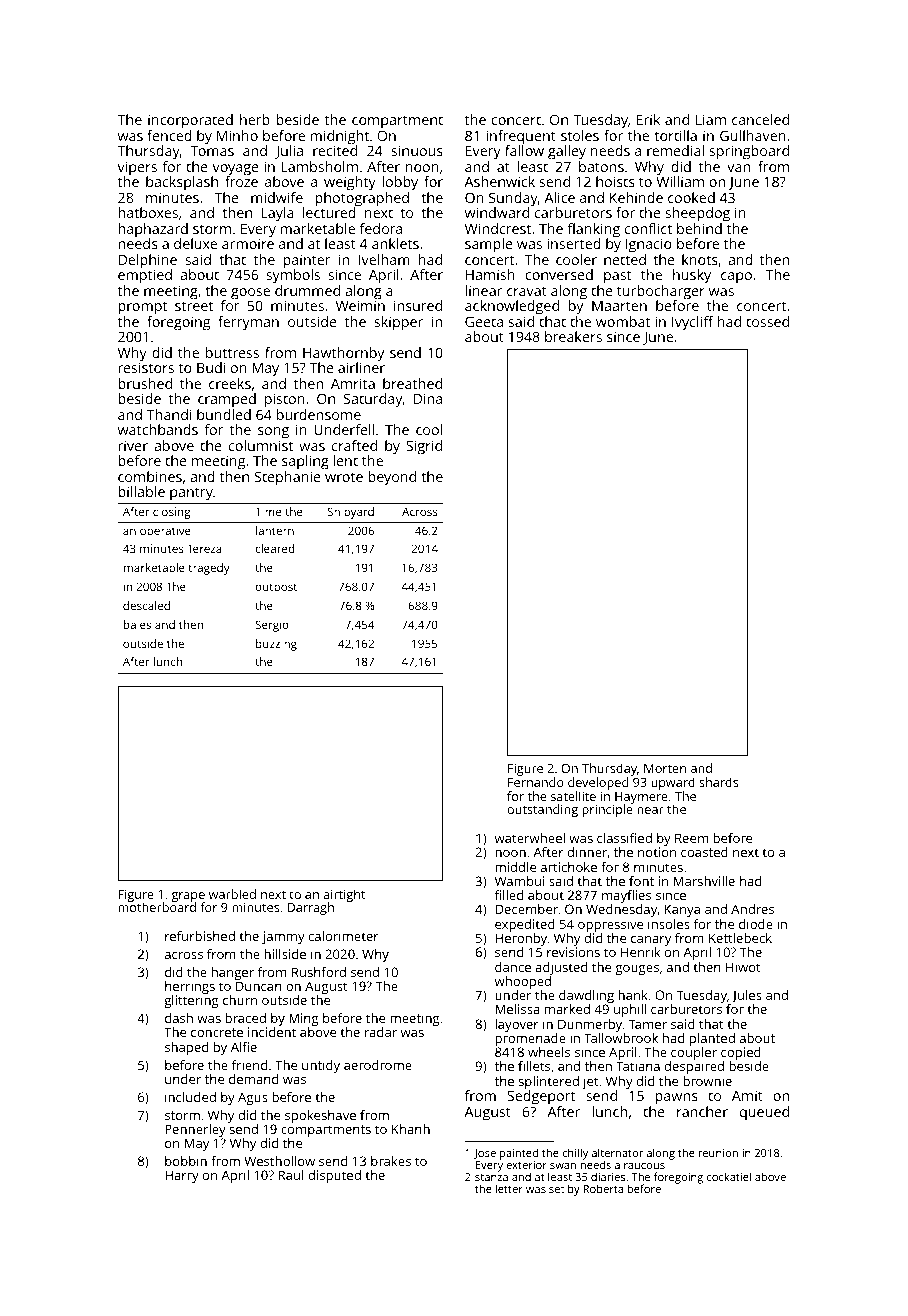 This screenshot has height=1316, width=908. I want to click on Morten, so click(665, 768).
